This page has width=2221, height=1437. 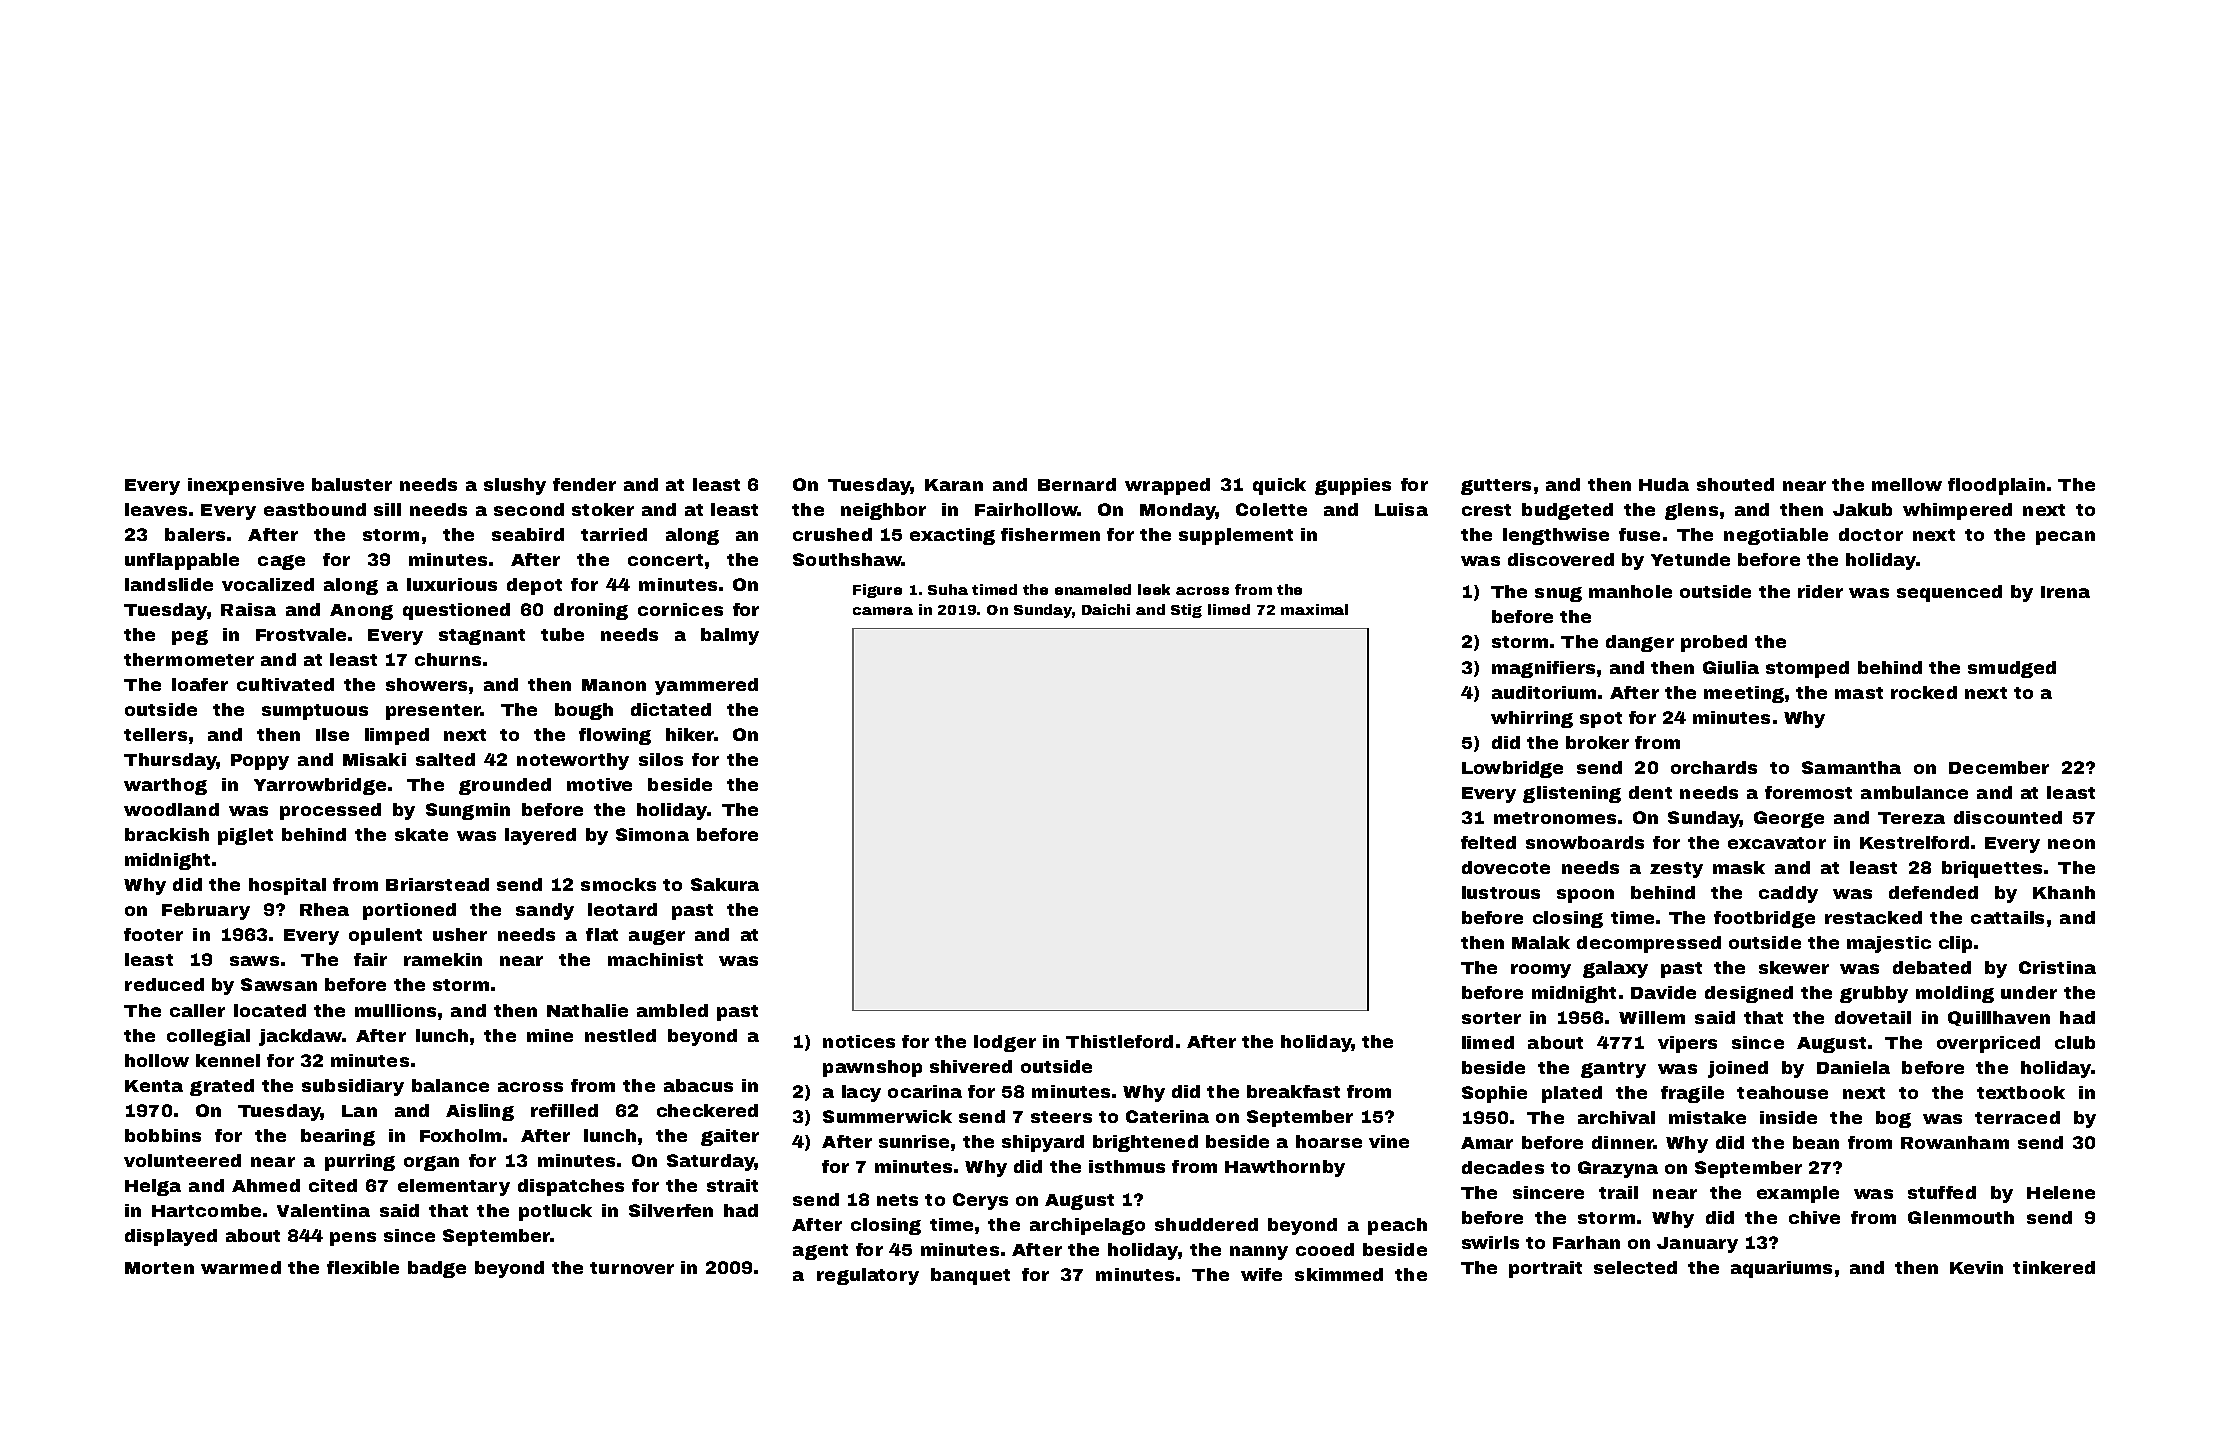 What do you see at coordinates (1777, 843) in the page?
I see `excavator` at bounding box center [1777, 843].
